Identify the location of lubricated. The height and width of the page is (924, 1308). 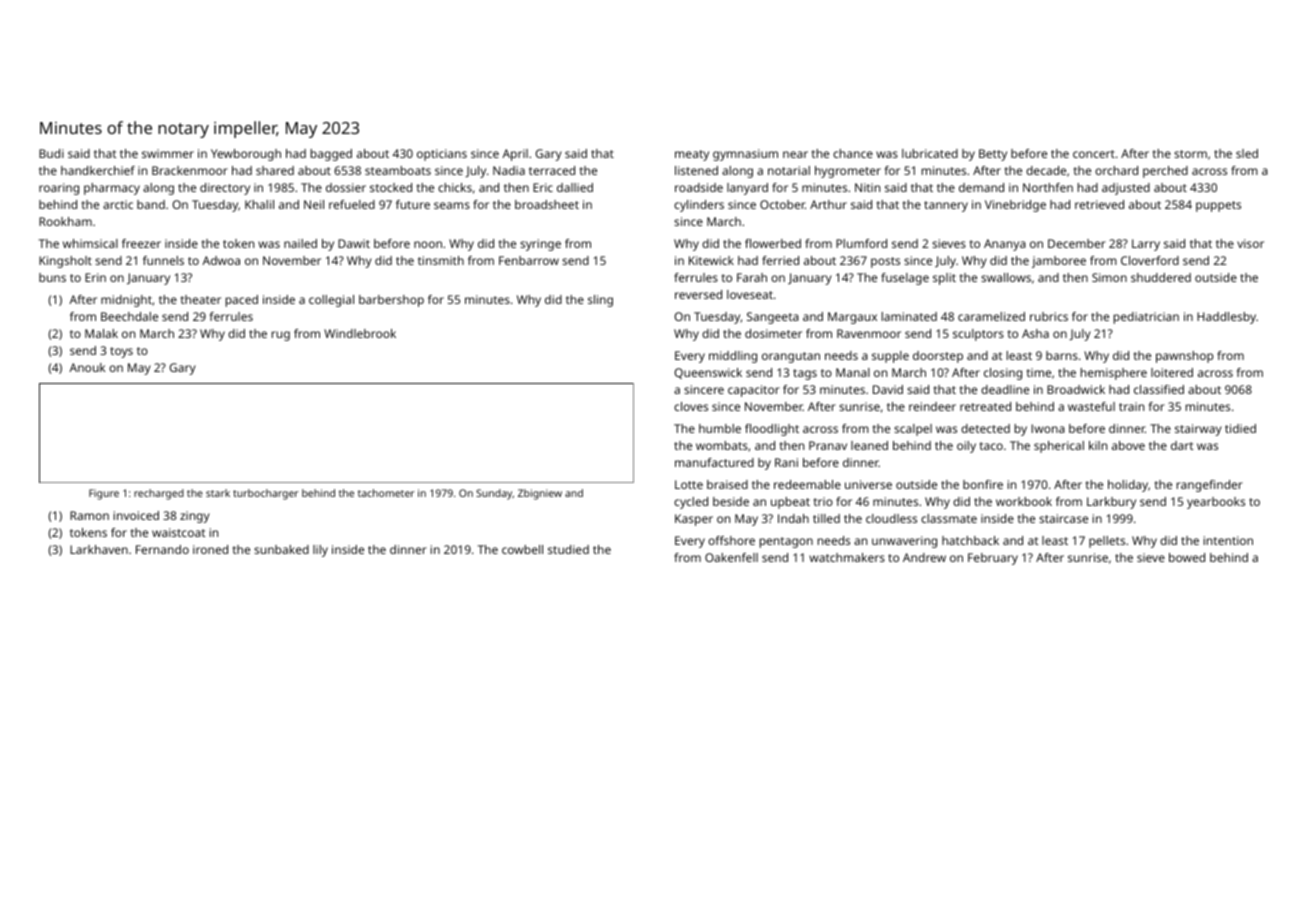
(930, 153).
